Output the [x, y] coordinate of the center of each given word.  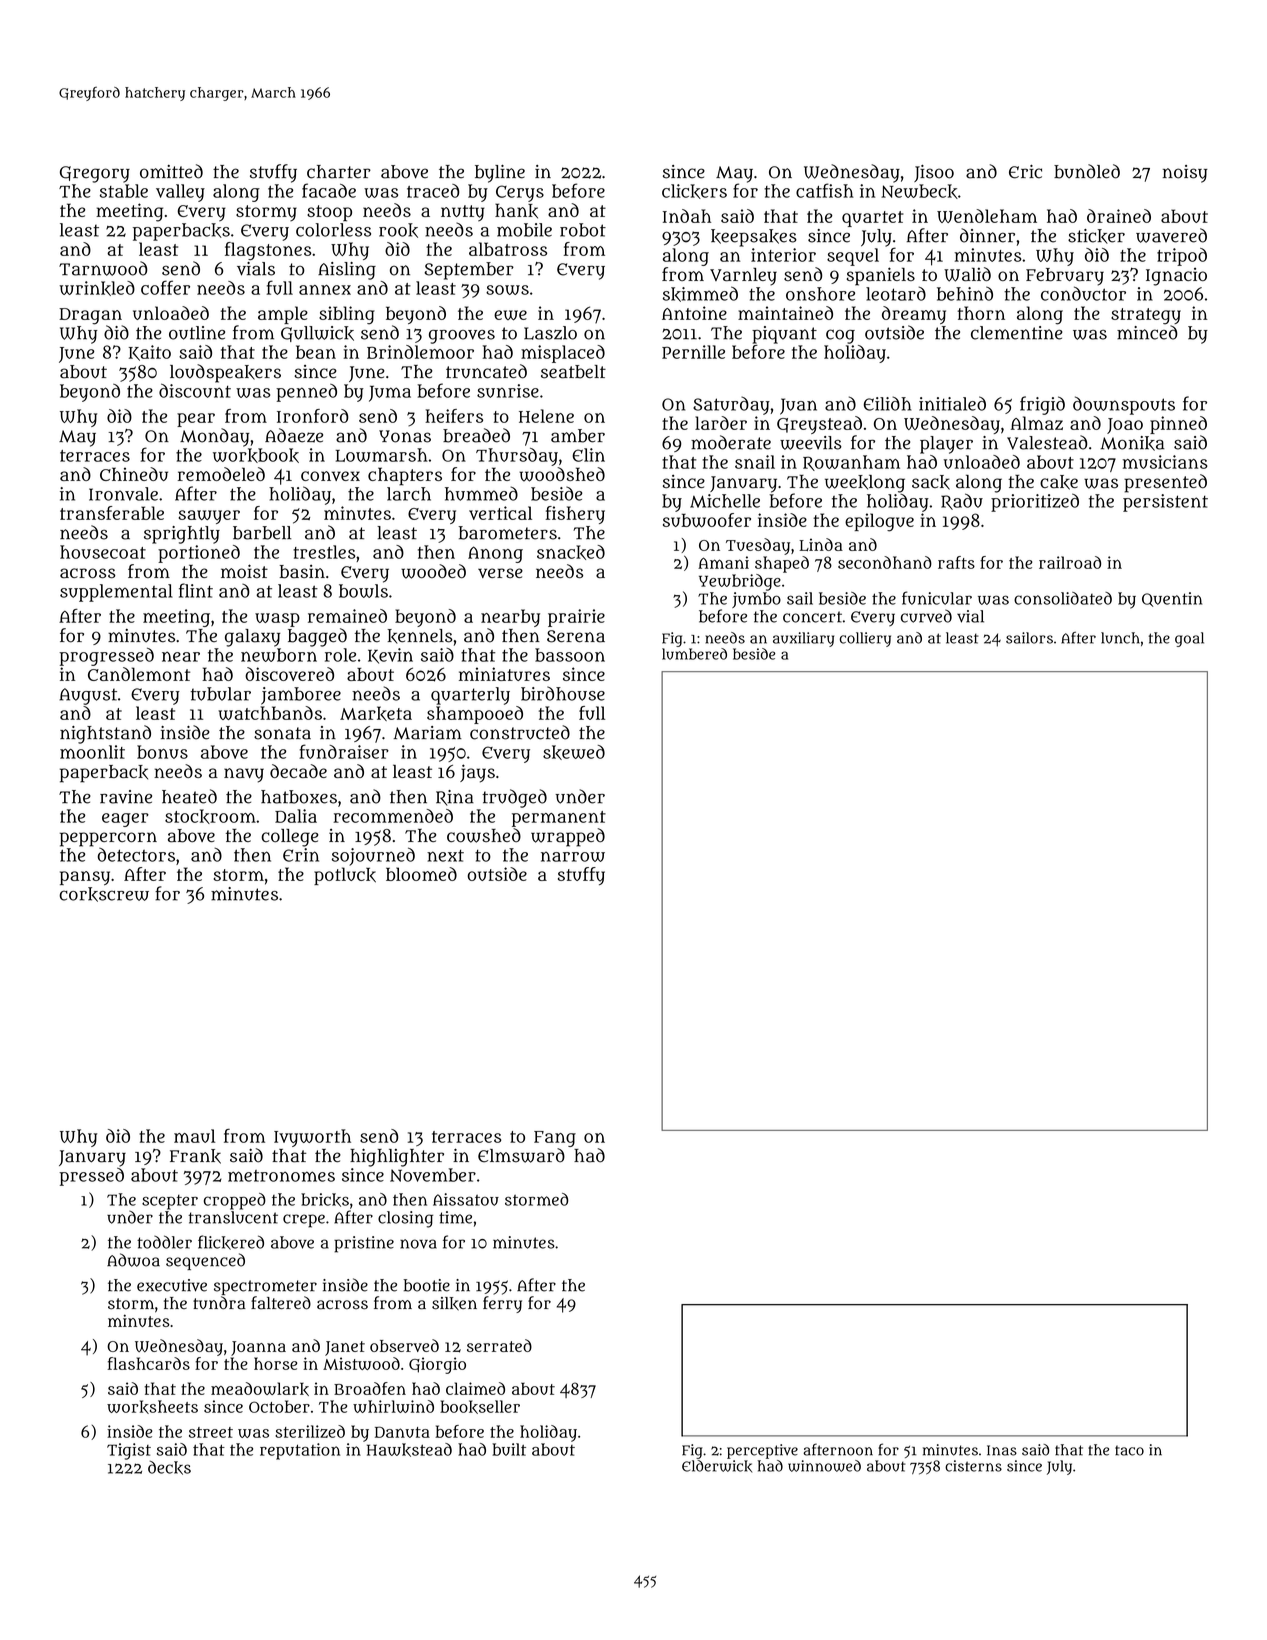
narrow [573, 856]
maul [195, 1136]
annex [325, 290]
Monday [215, 437]
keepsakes [754, 238]
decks [169, 1468]
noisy [1185, 174]
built [509, 1449]
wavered [1171, 235]
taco [1129, 1450]
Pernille [693, 352]
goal [1189, 639]
